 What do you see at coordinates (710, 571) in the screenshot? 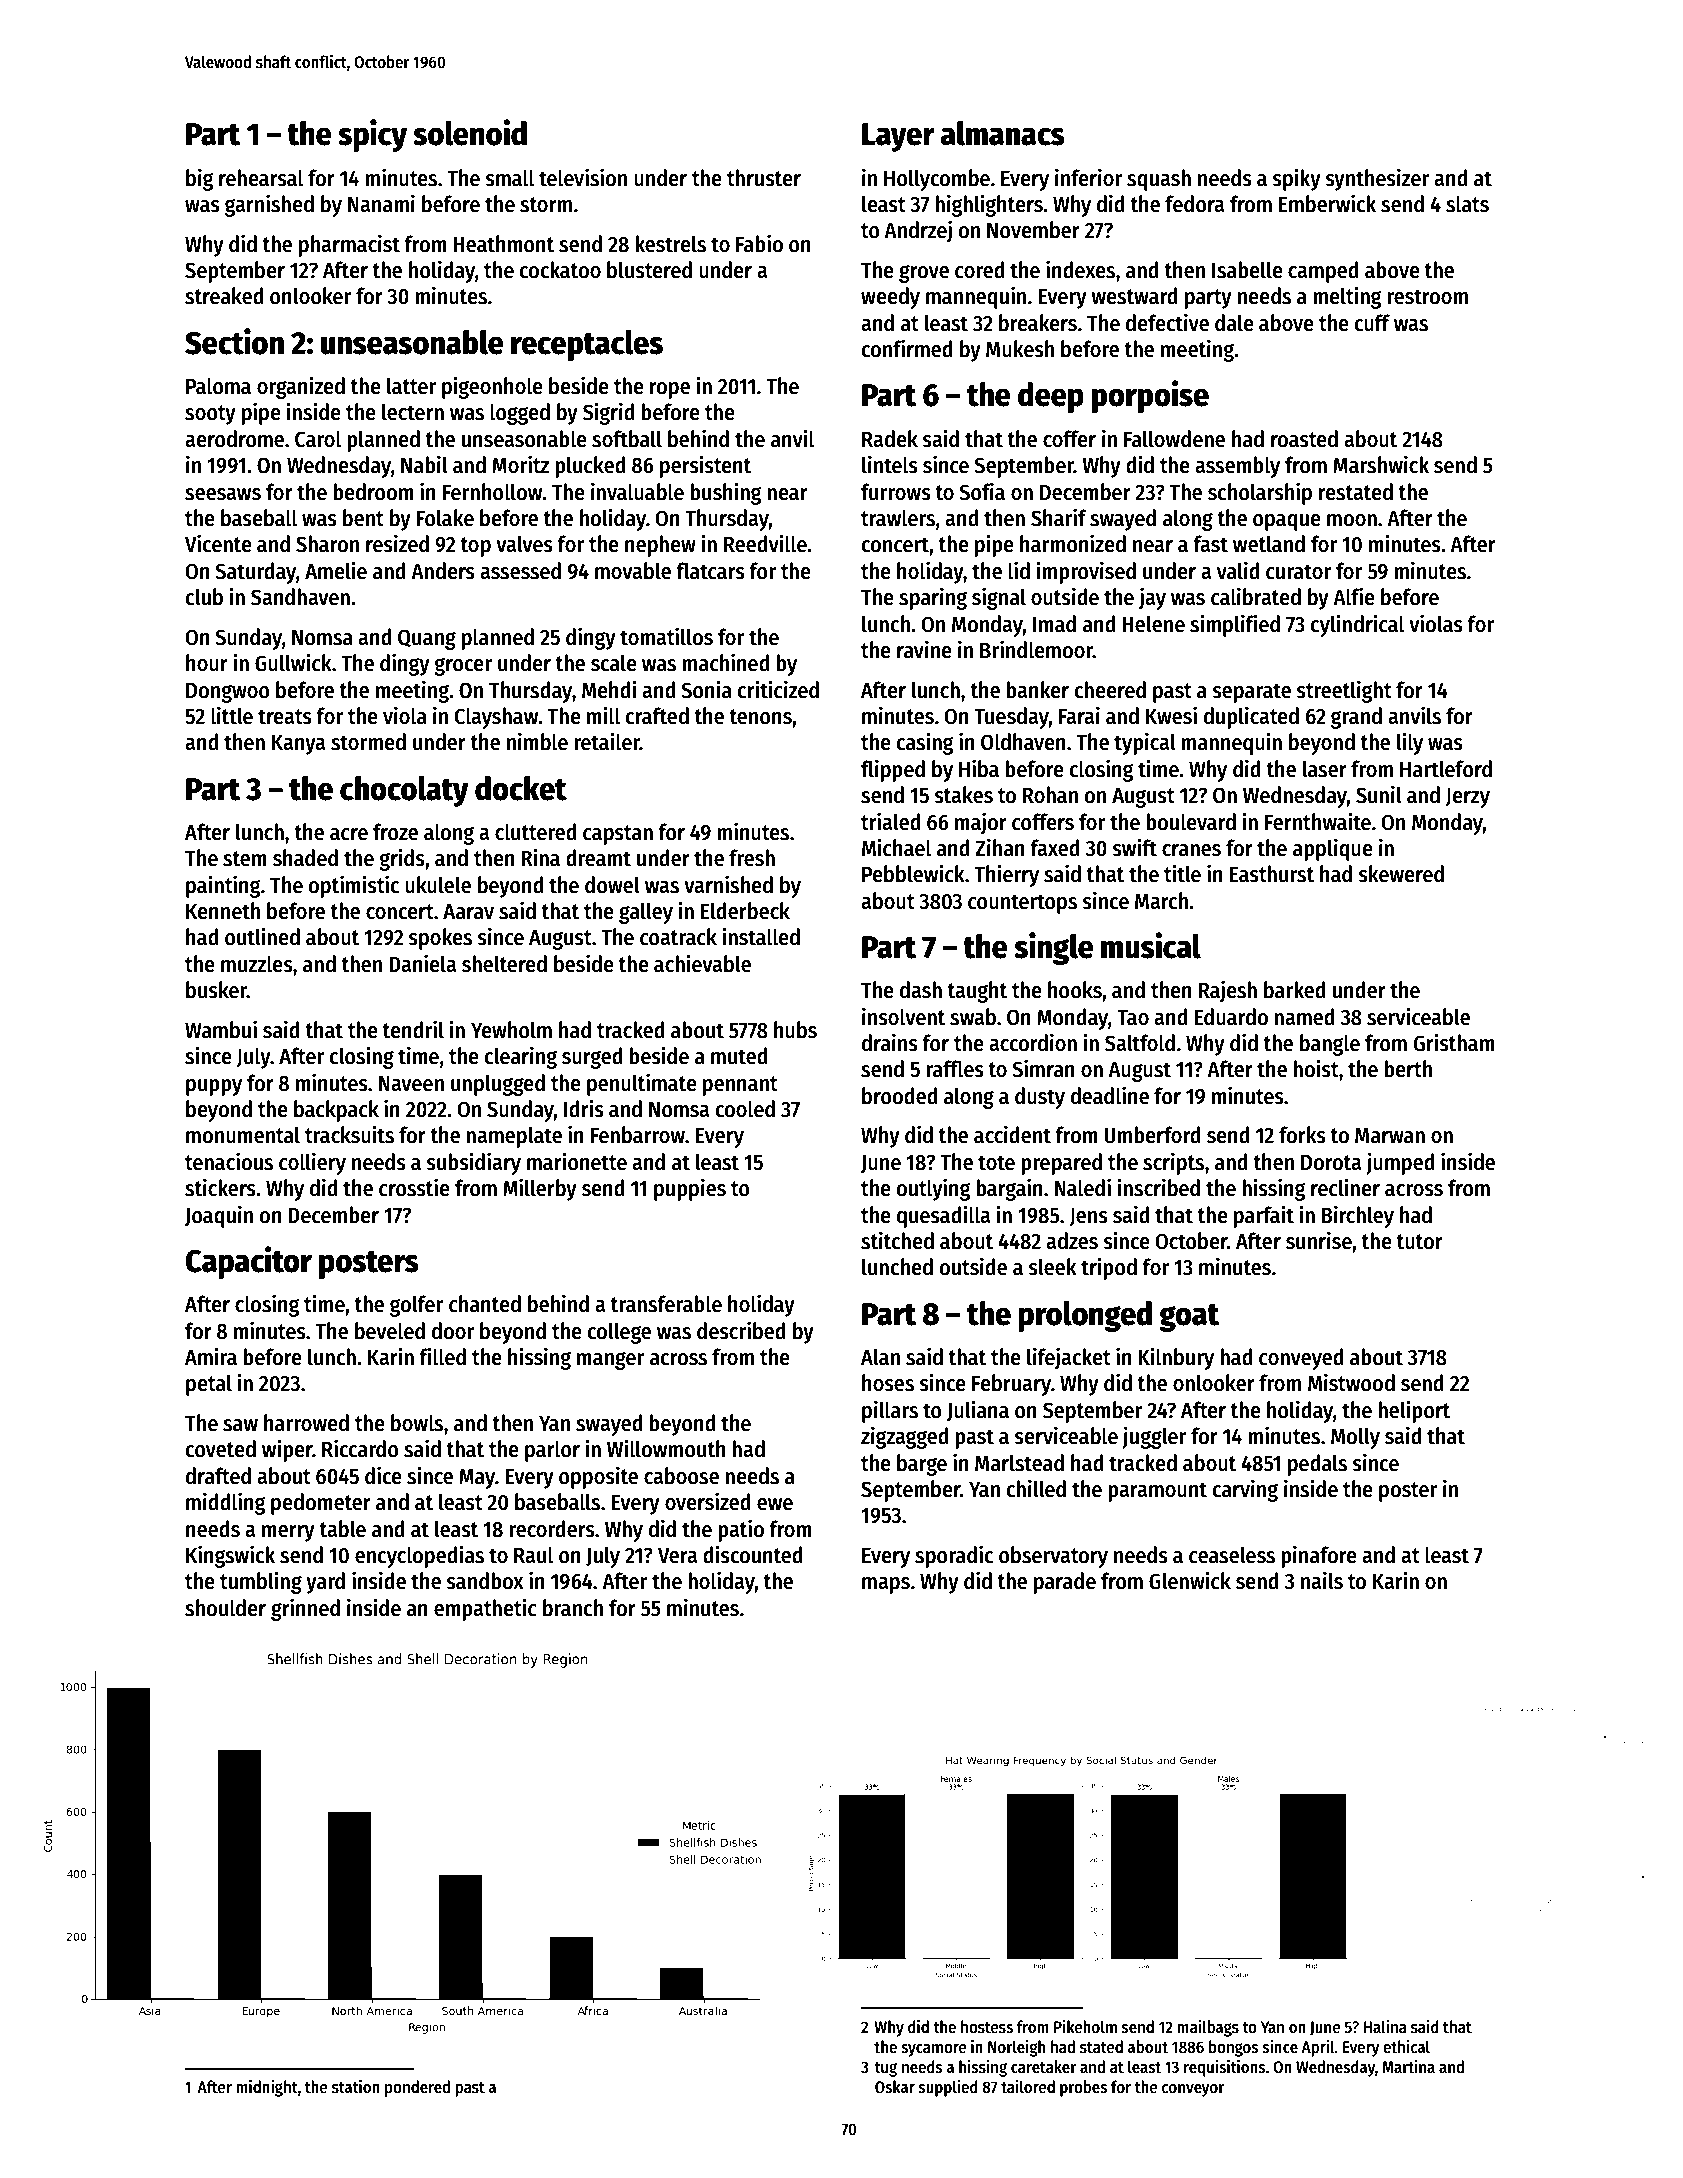
I see `flatcars` at bounding box center [710, 571].
